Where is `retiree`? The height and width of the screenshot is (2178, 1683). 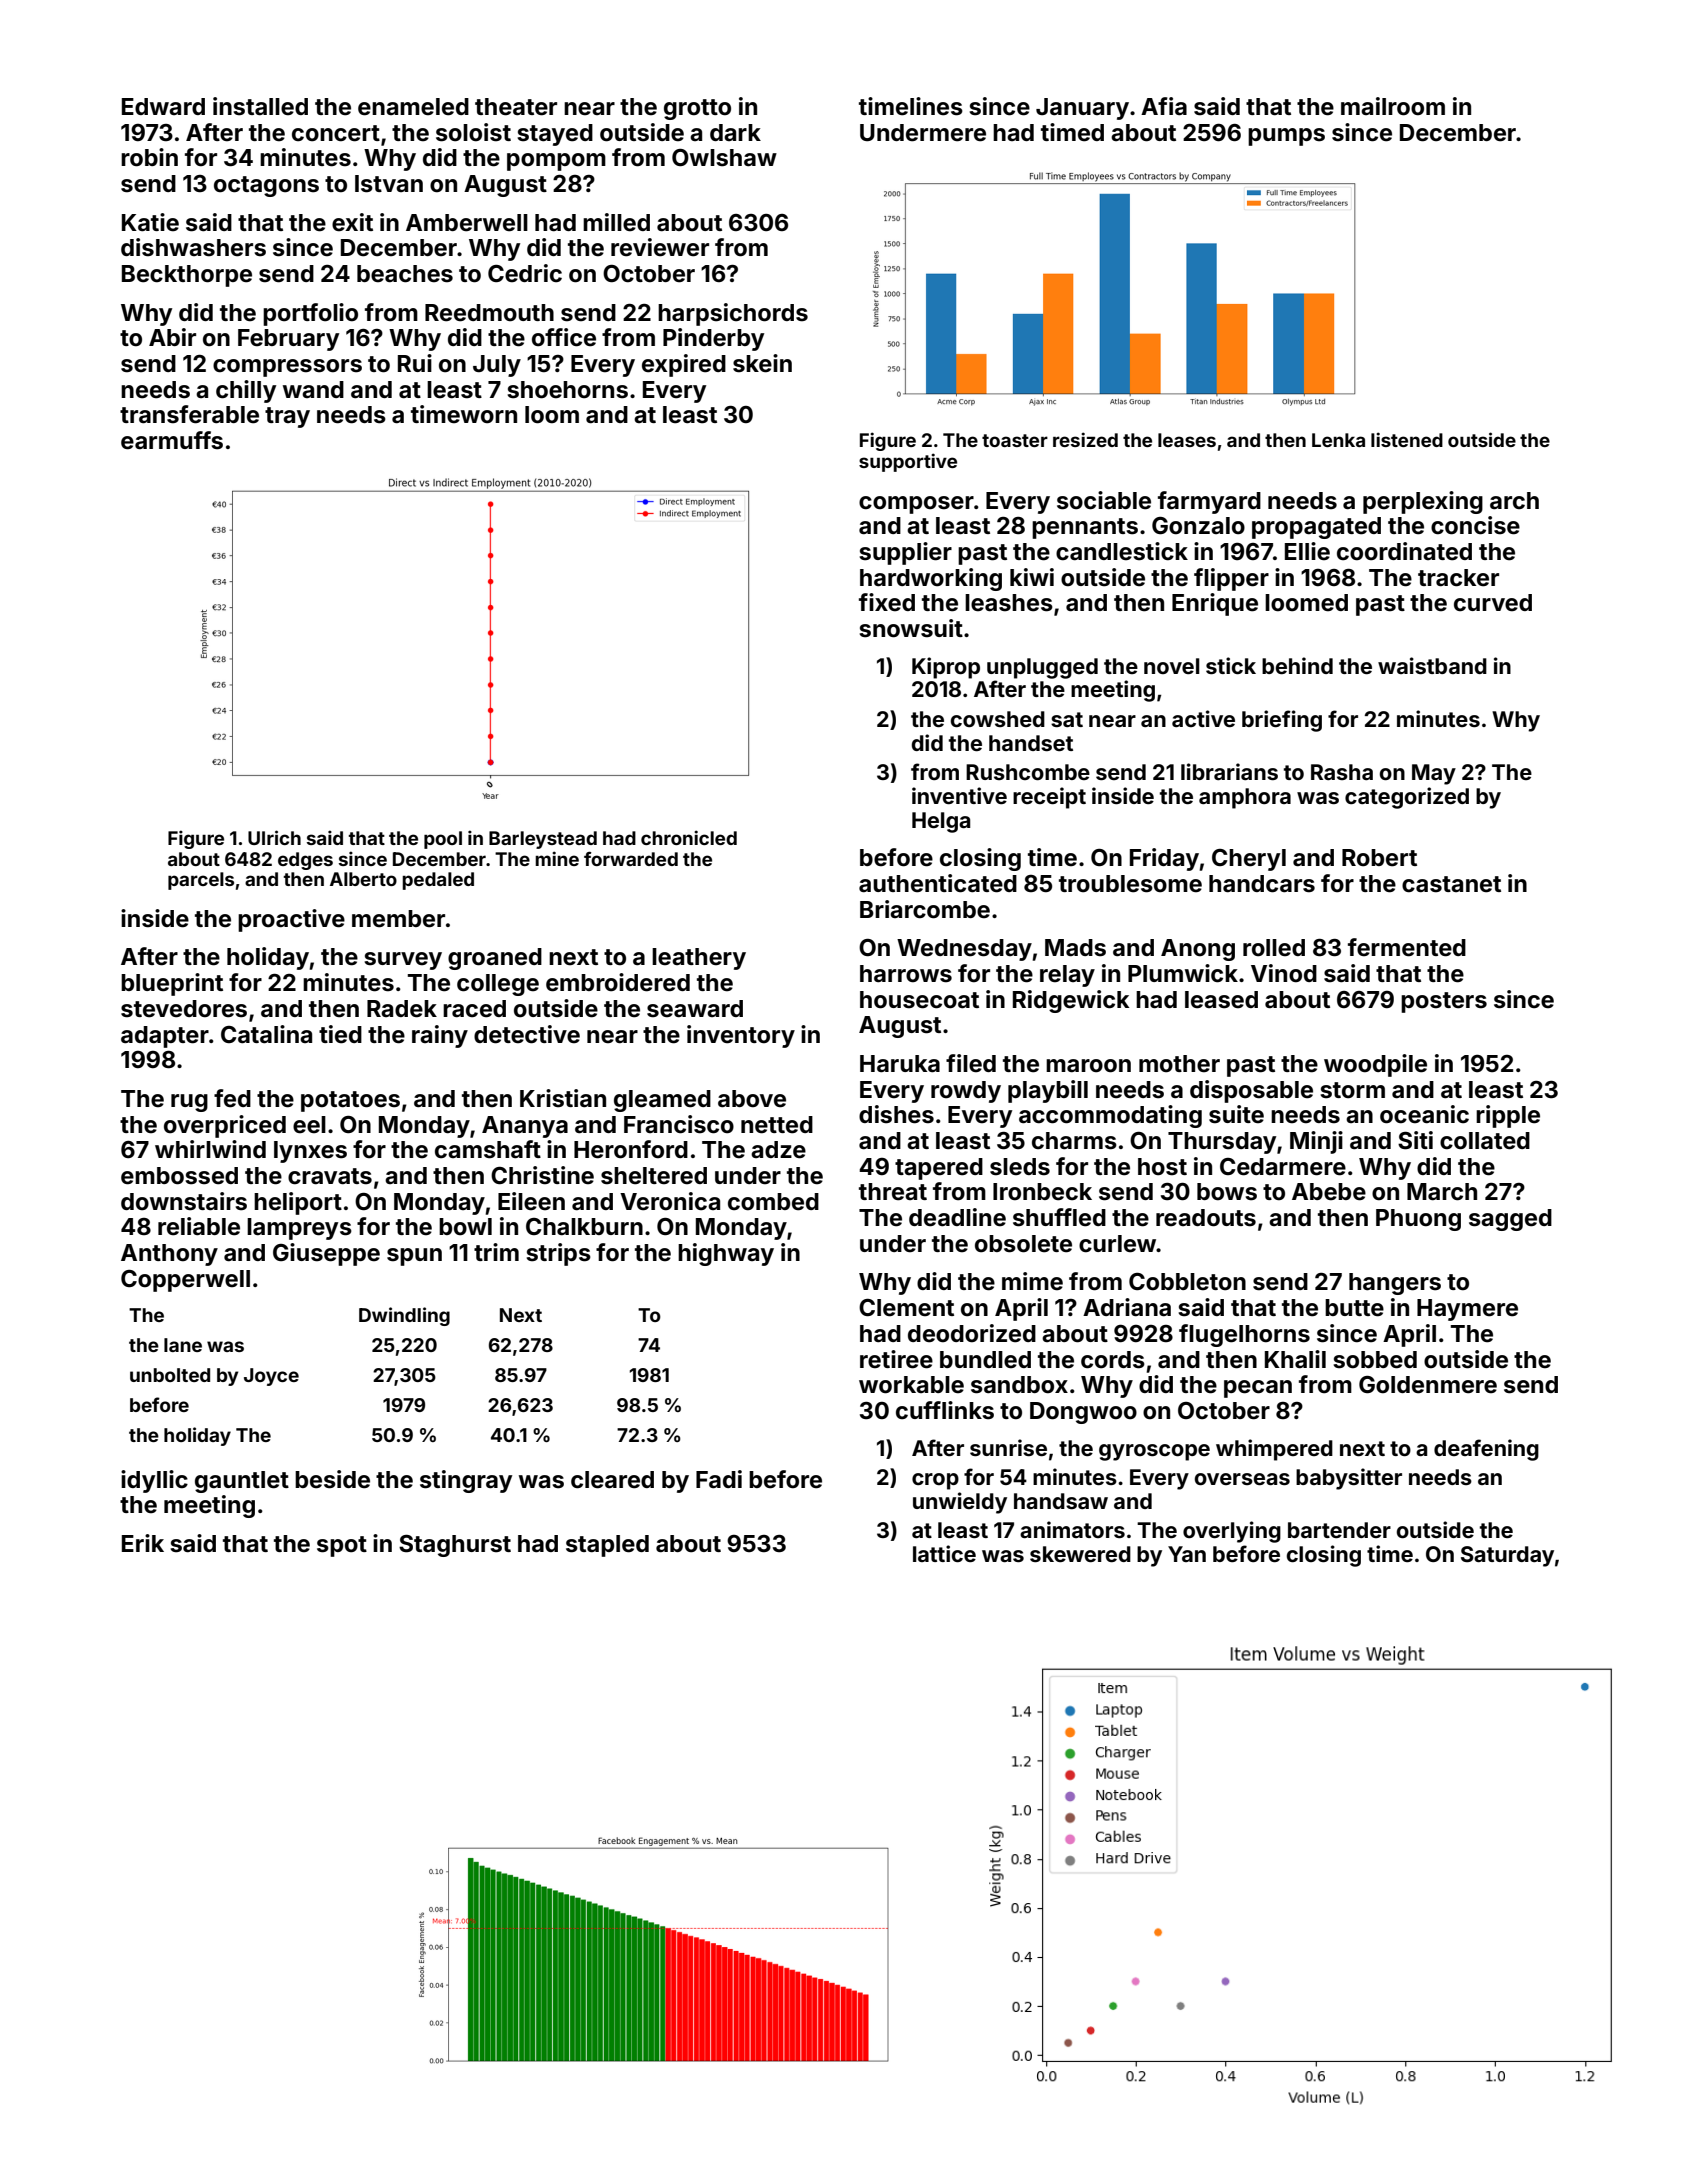 retiree is located at coordinates (896, 1359).
